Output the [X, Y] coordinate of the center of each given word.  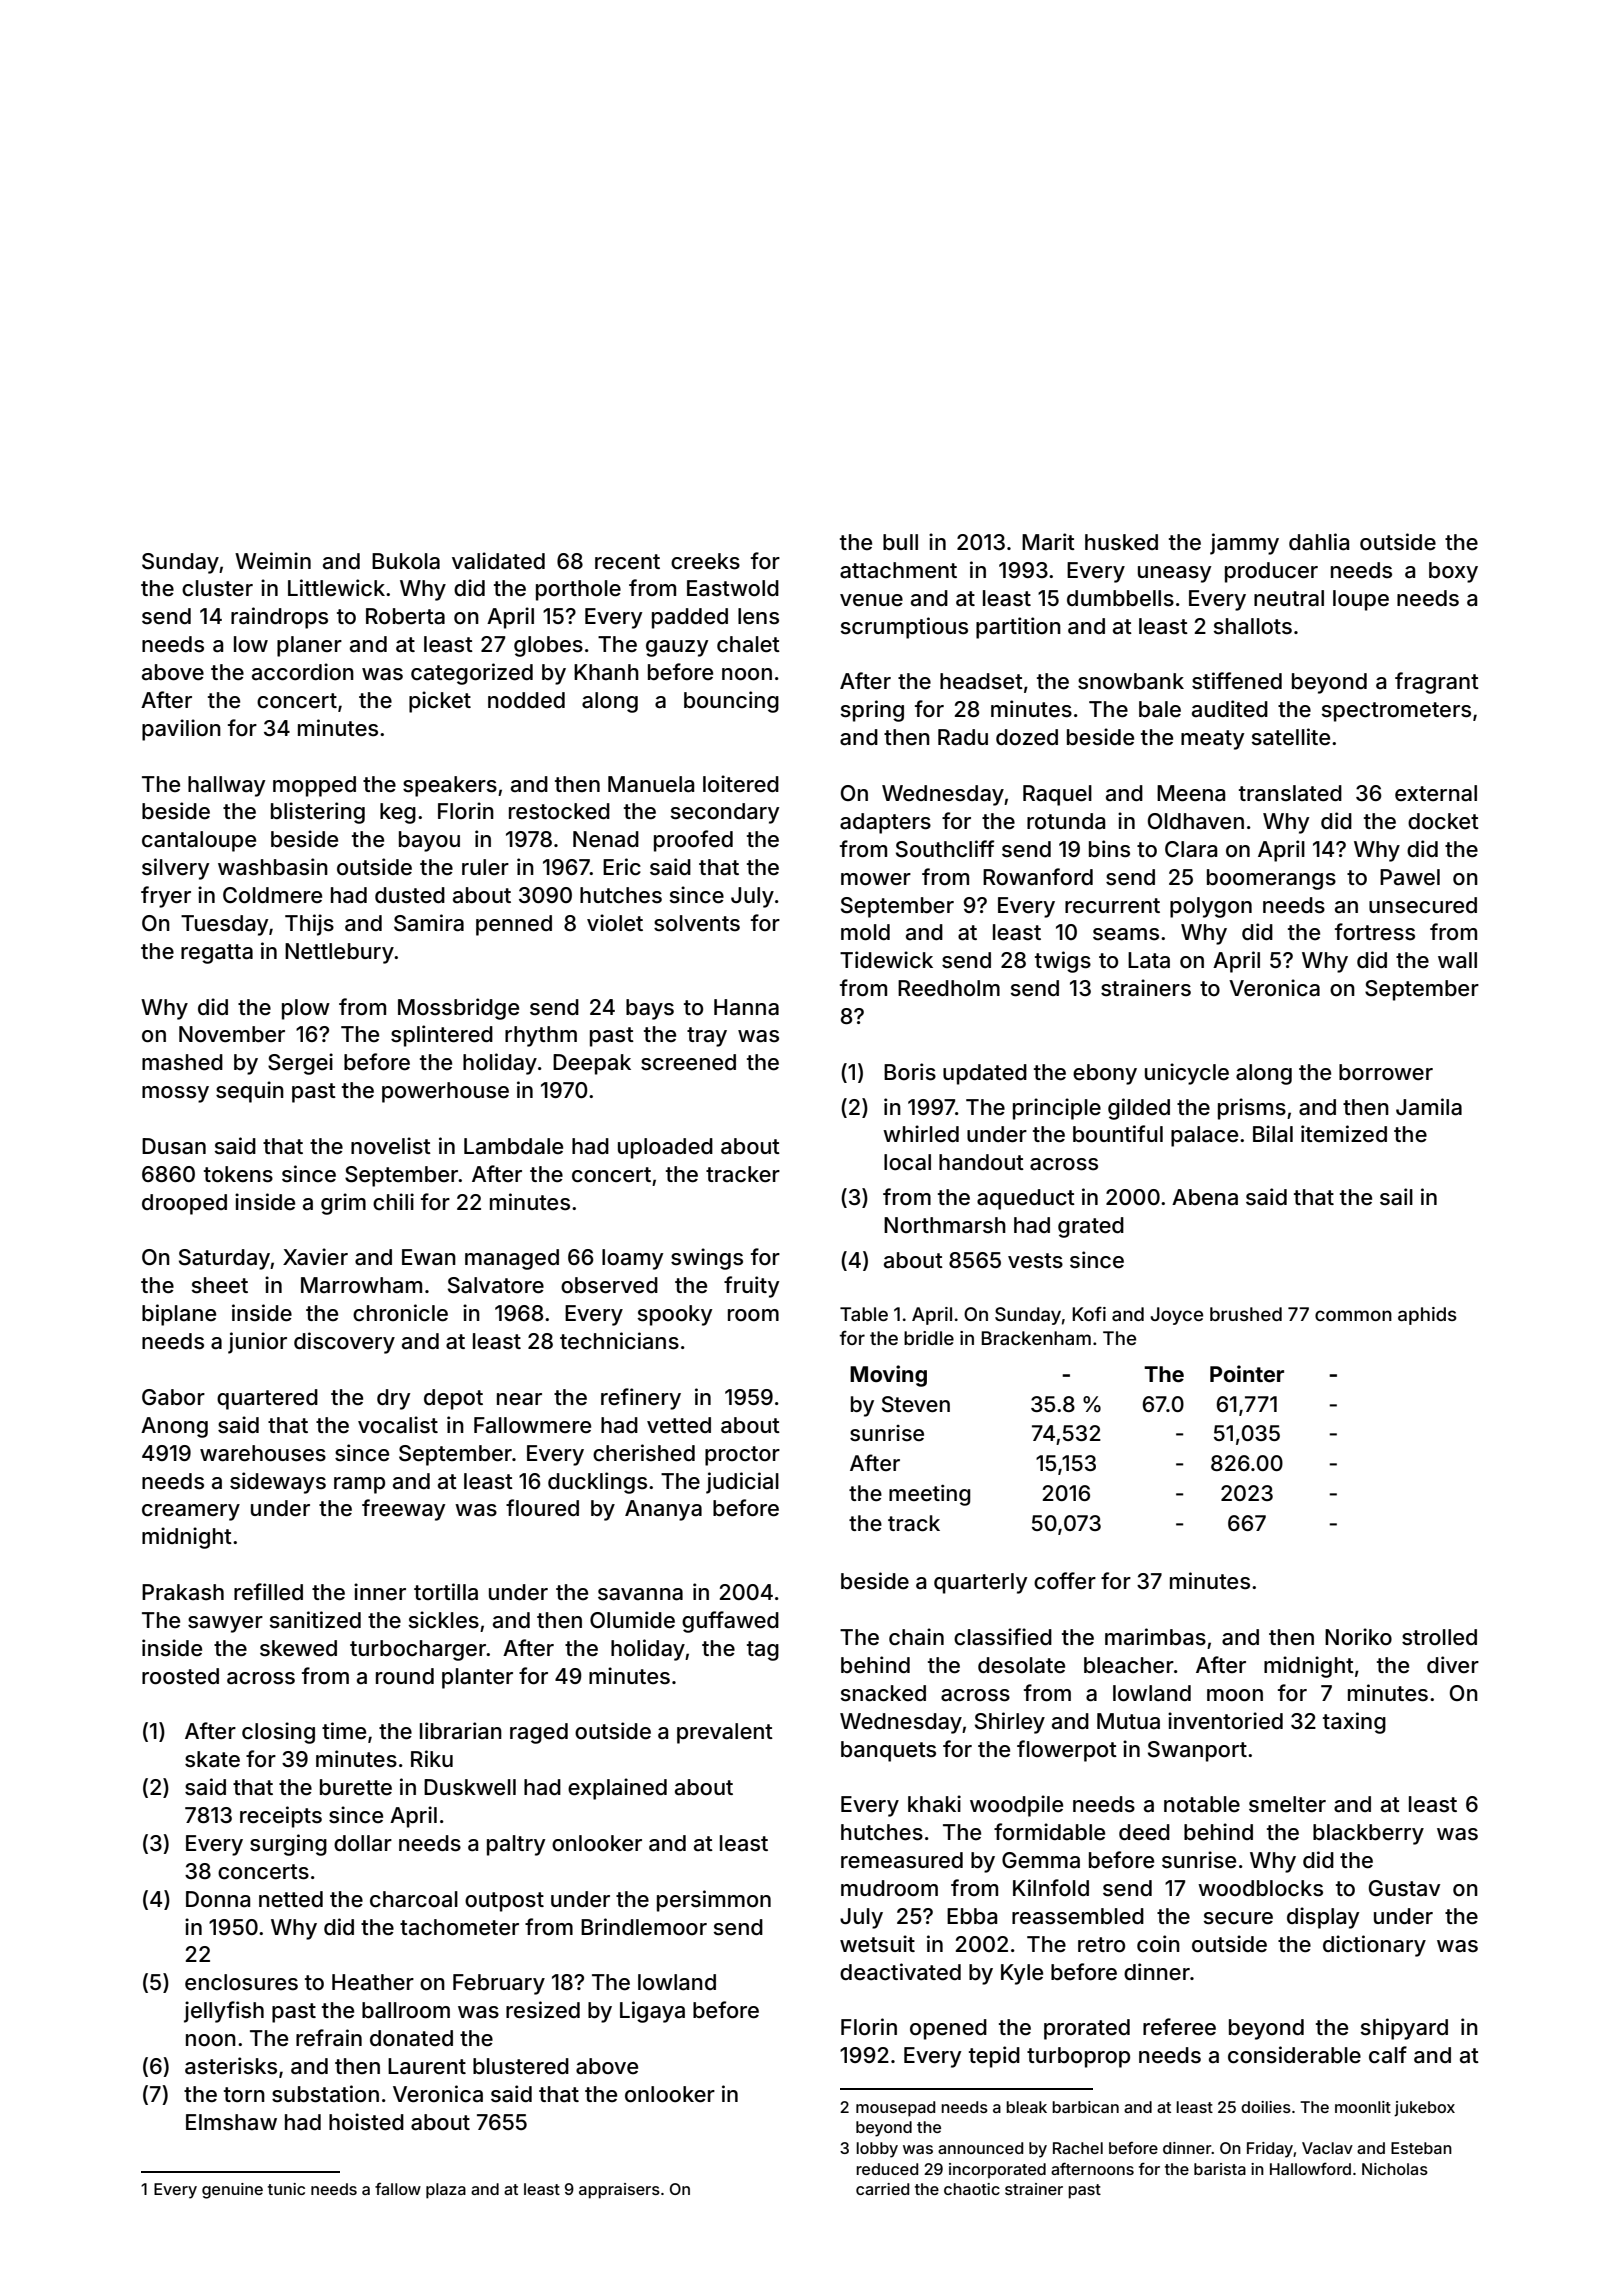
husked [1121, 542]
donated [411, 2038]
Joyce [1176, 1316]
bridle [929, 1338]
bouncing [731, 702]
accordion [303, 672]
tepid [994, 2057]
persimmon [714, 1901]
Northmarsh [945, 1225]
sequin [250, 1092]
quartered [267, 1399]
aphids [1427, 1316]
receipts [281, 1817]
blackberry [1368, 1834]
